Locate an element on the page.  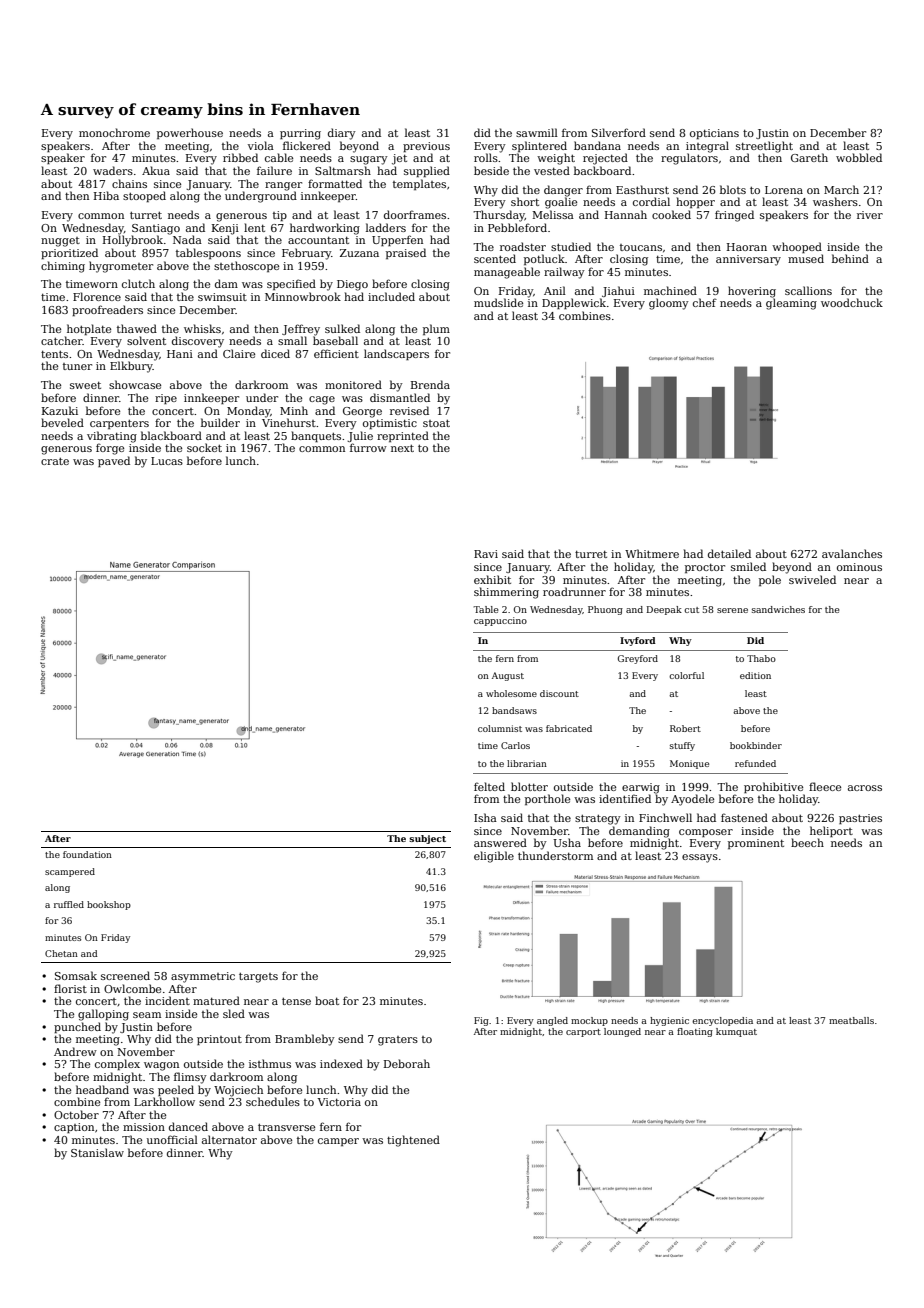
sandwiches is located at coordinates (778, 609).
